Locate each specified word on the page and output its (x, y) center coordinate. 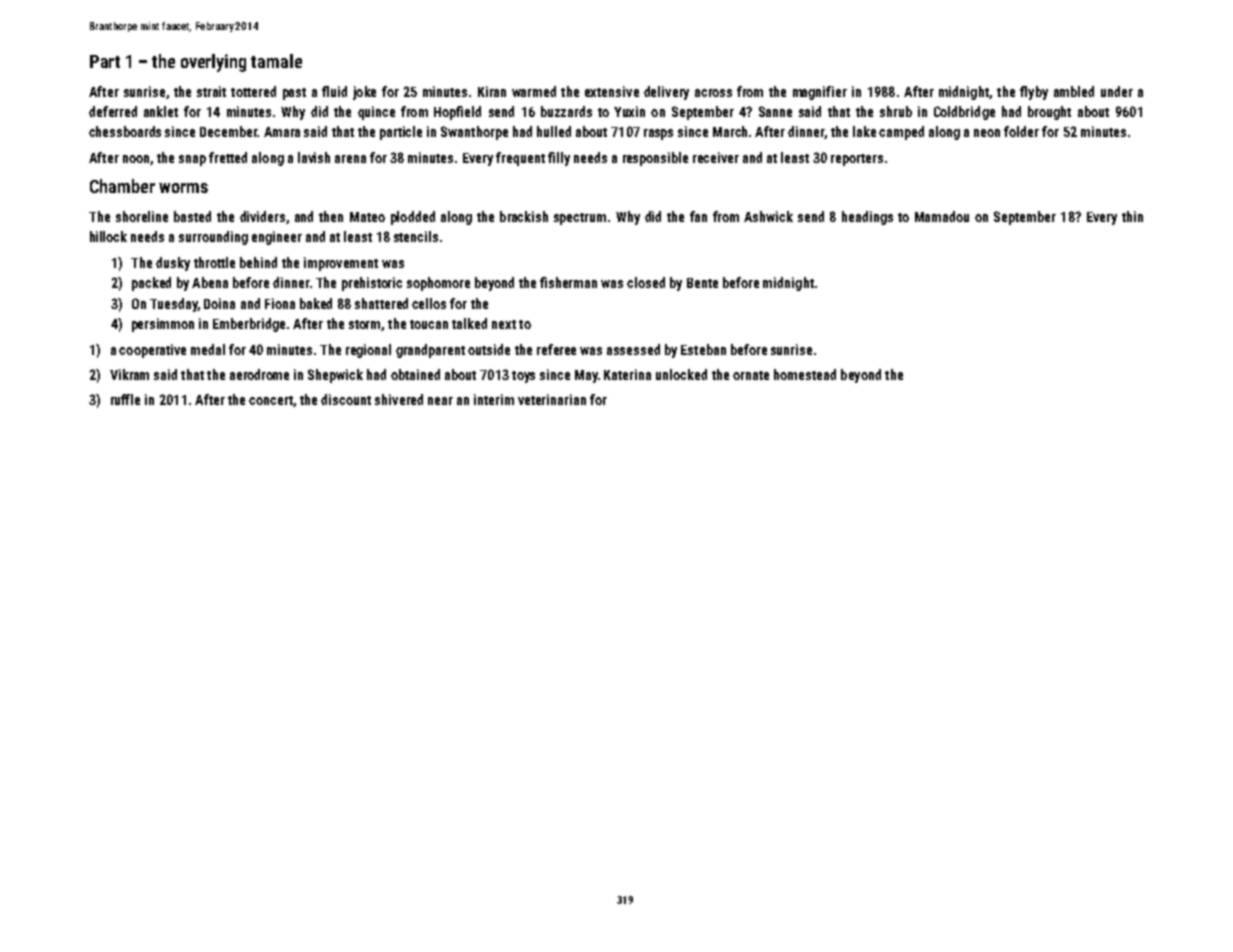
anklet (161, 111)
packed (151, 284)
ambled (1074, 91)
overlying (213, 63)
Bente (702, 283)
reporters (857, 160)
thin (1132, 216)
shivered (399, 399)
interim (494, 399)
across (713, 93)
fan (698, 216)
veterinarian (552, 399)
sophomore (438, 284)
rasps (658, 134)
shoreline (142, 216)
